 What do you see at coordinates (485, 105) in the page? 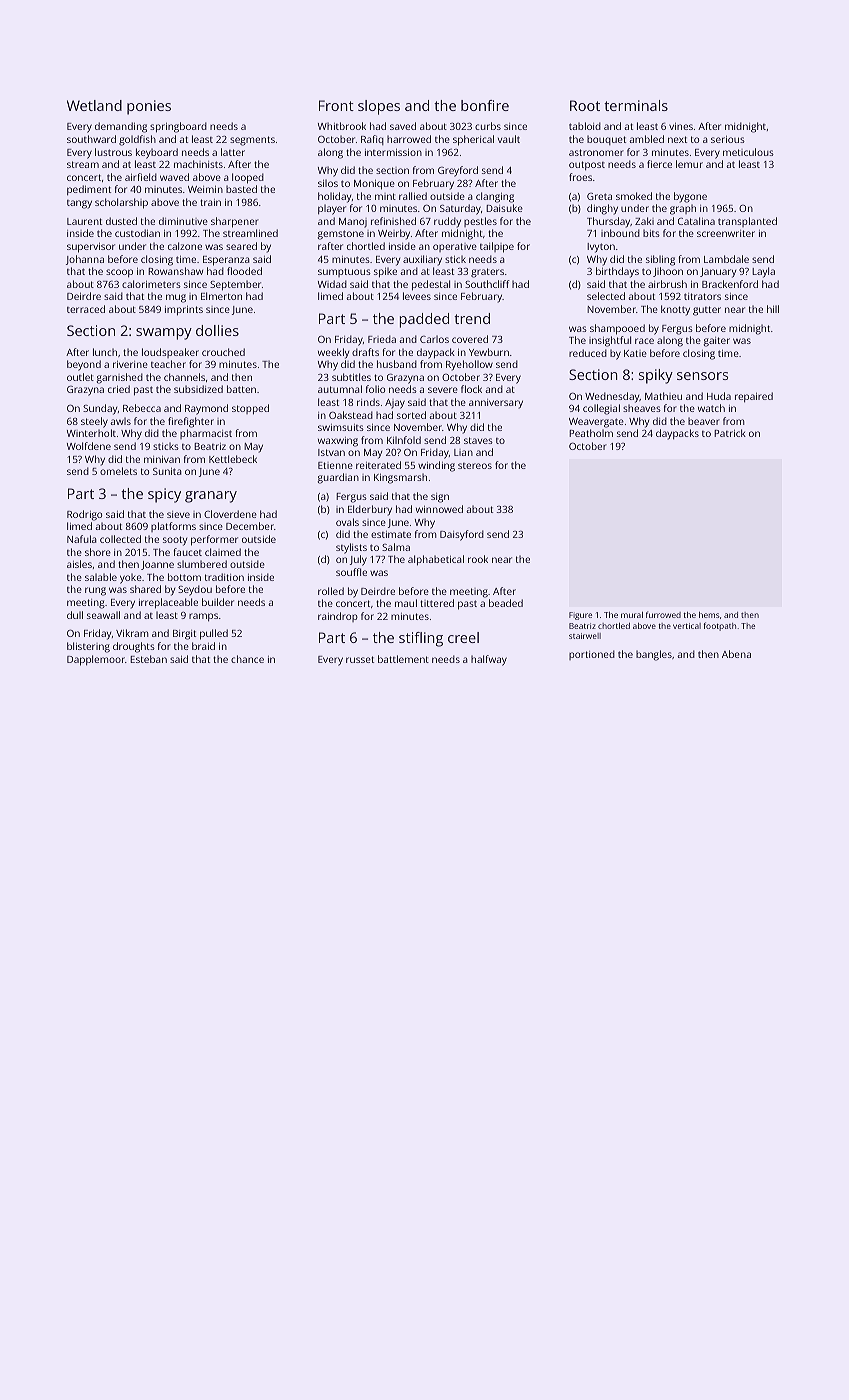
I see `bonfire` at bounding box center [485, 105].
